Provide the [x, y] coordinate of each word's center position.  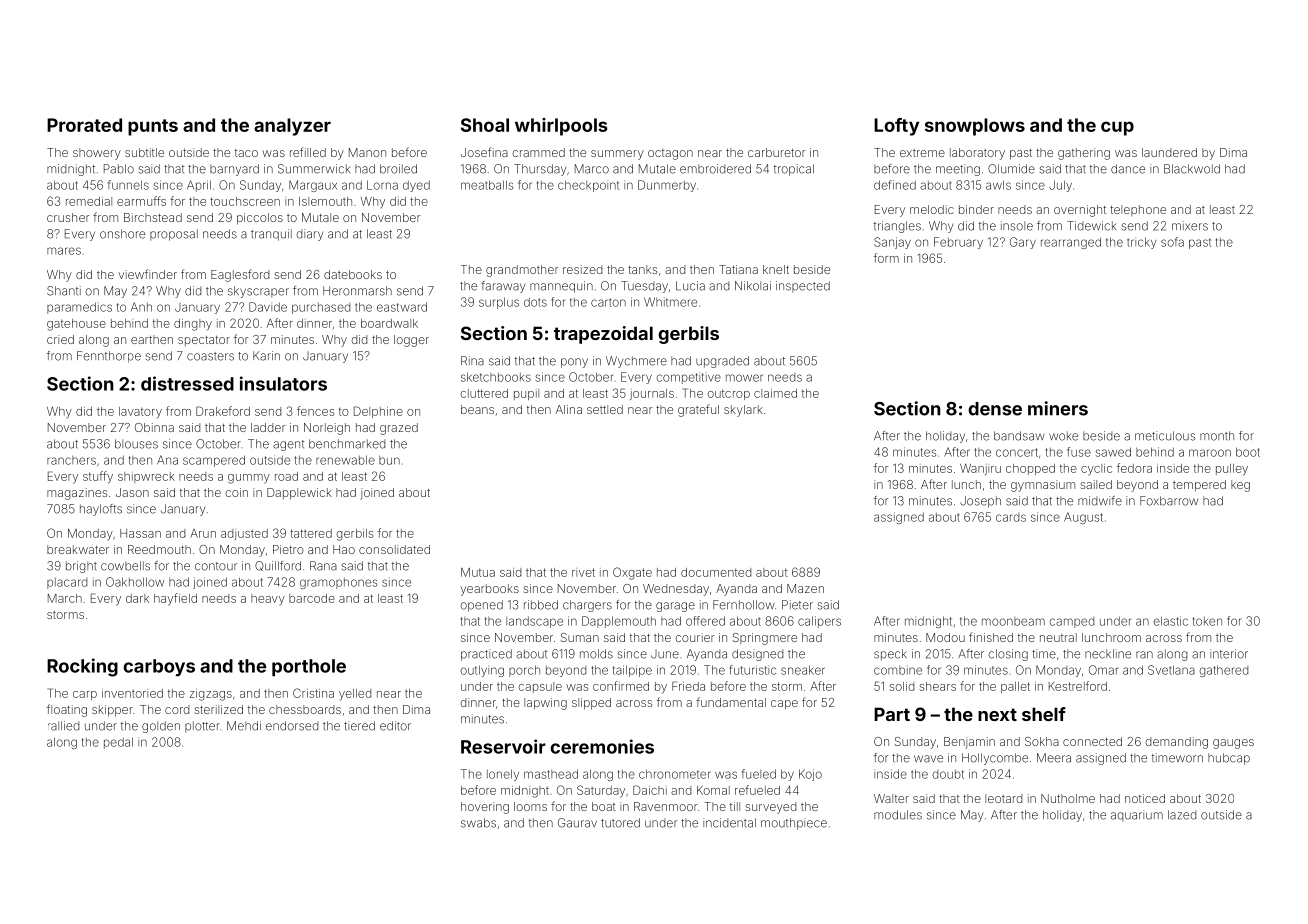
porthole [309, 667]
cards [1011, 517]
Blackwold [1192, 169]
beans [477, 409]
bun [389, 460]
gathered [1224, 671]
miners [1058, 408]
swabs [478, 823]
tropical [794, 170]
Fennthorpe [109, 357]
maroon [1210, 453]
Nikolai [753, 286]
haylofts [101, 510]
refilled [308, 152]
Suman [580, 637]
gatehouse [76, 325]
